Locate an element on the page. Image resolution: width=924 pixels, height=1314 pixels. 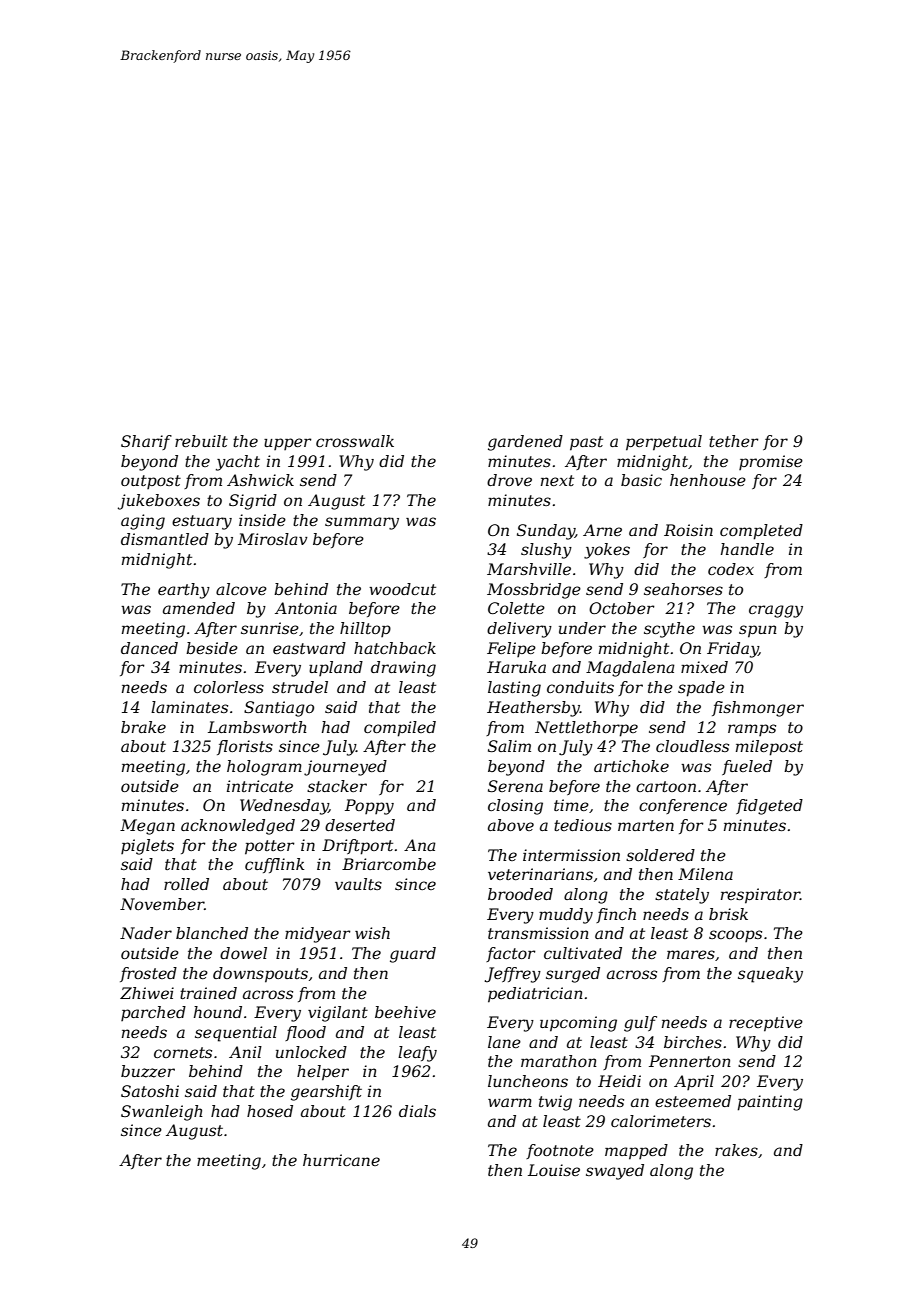
crosswalk is located at coordinates (355, 441).
